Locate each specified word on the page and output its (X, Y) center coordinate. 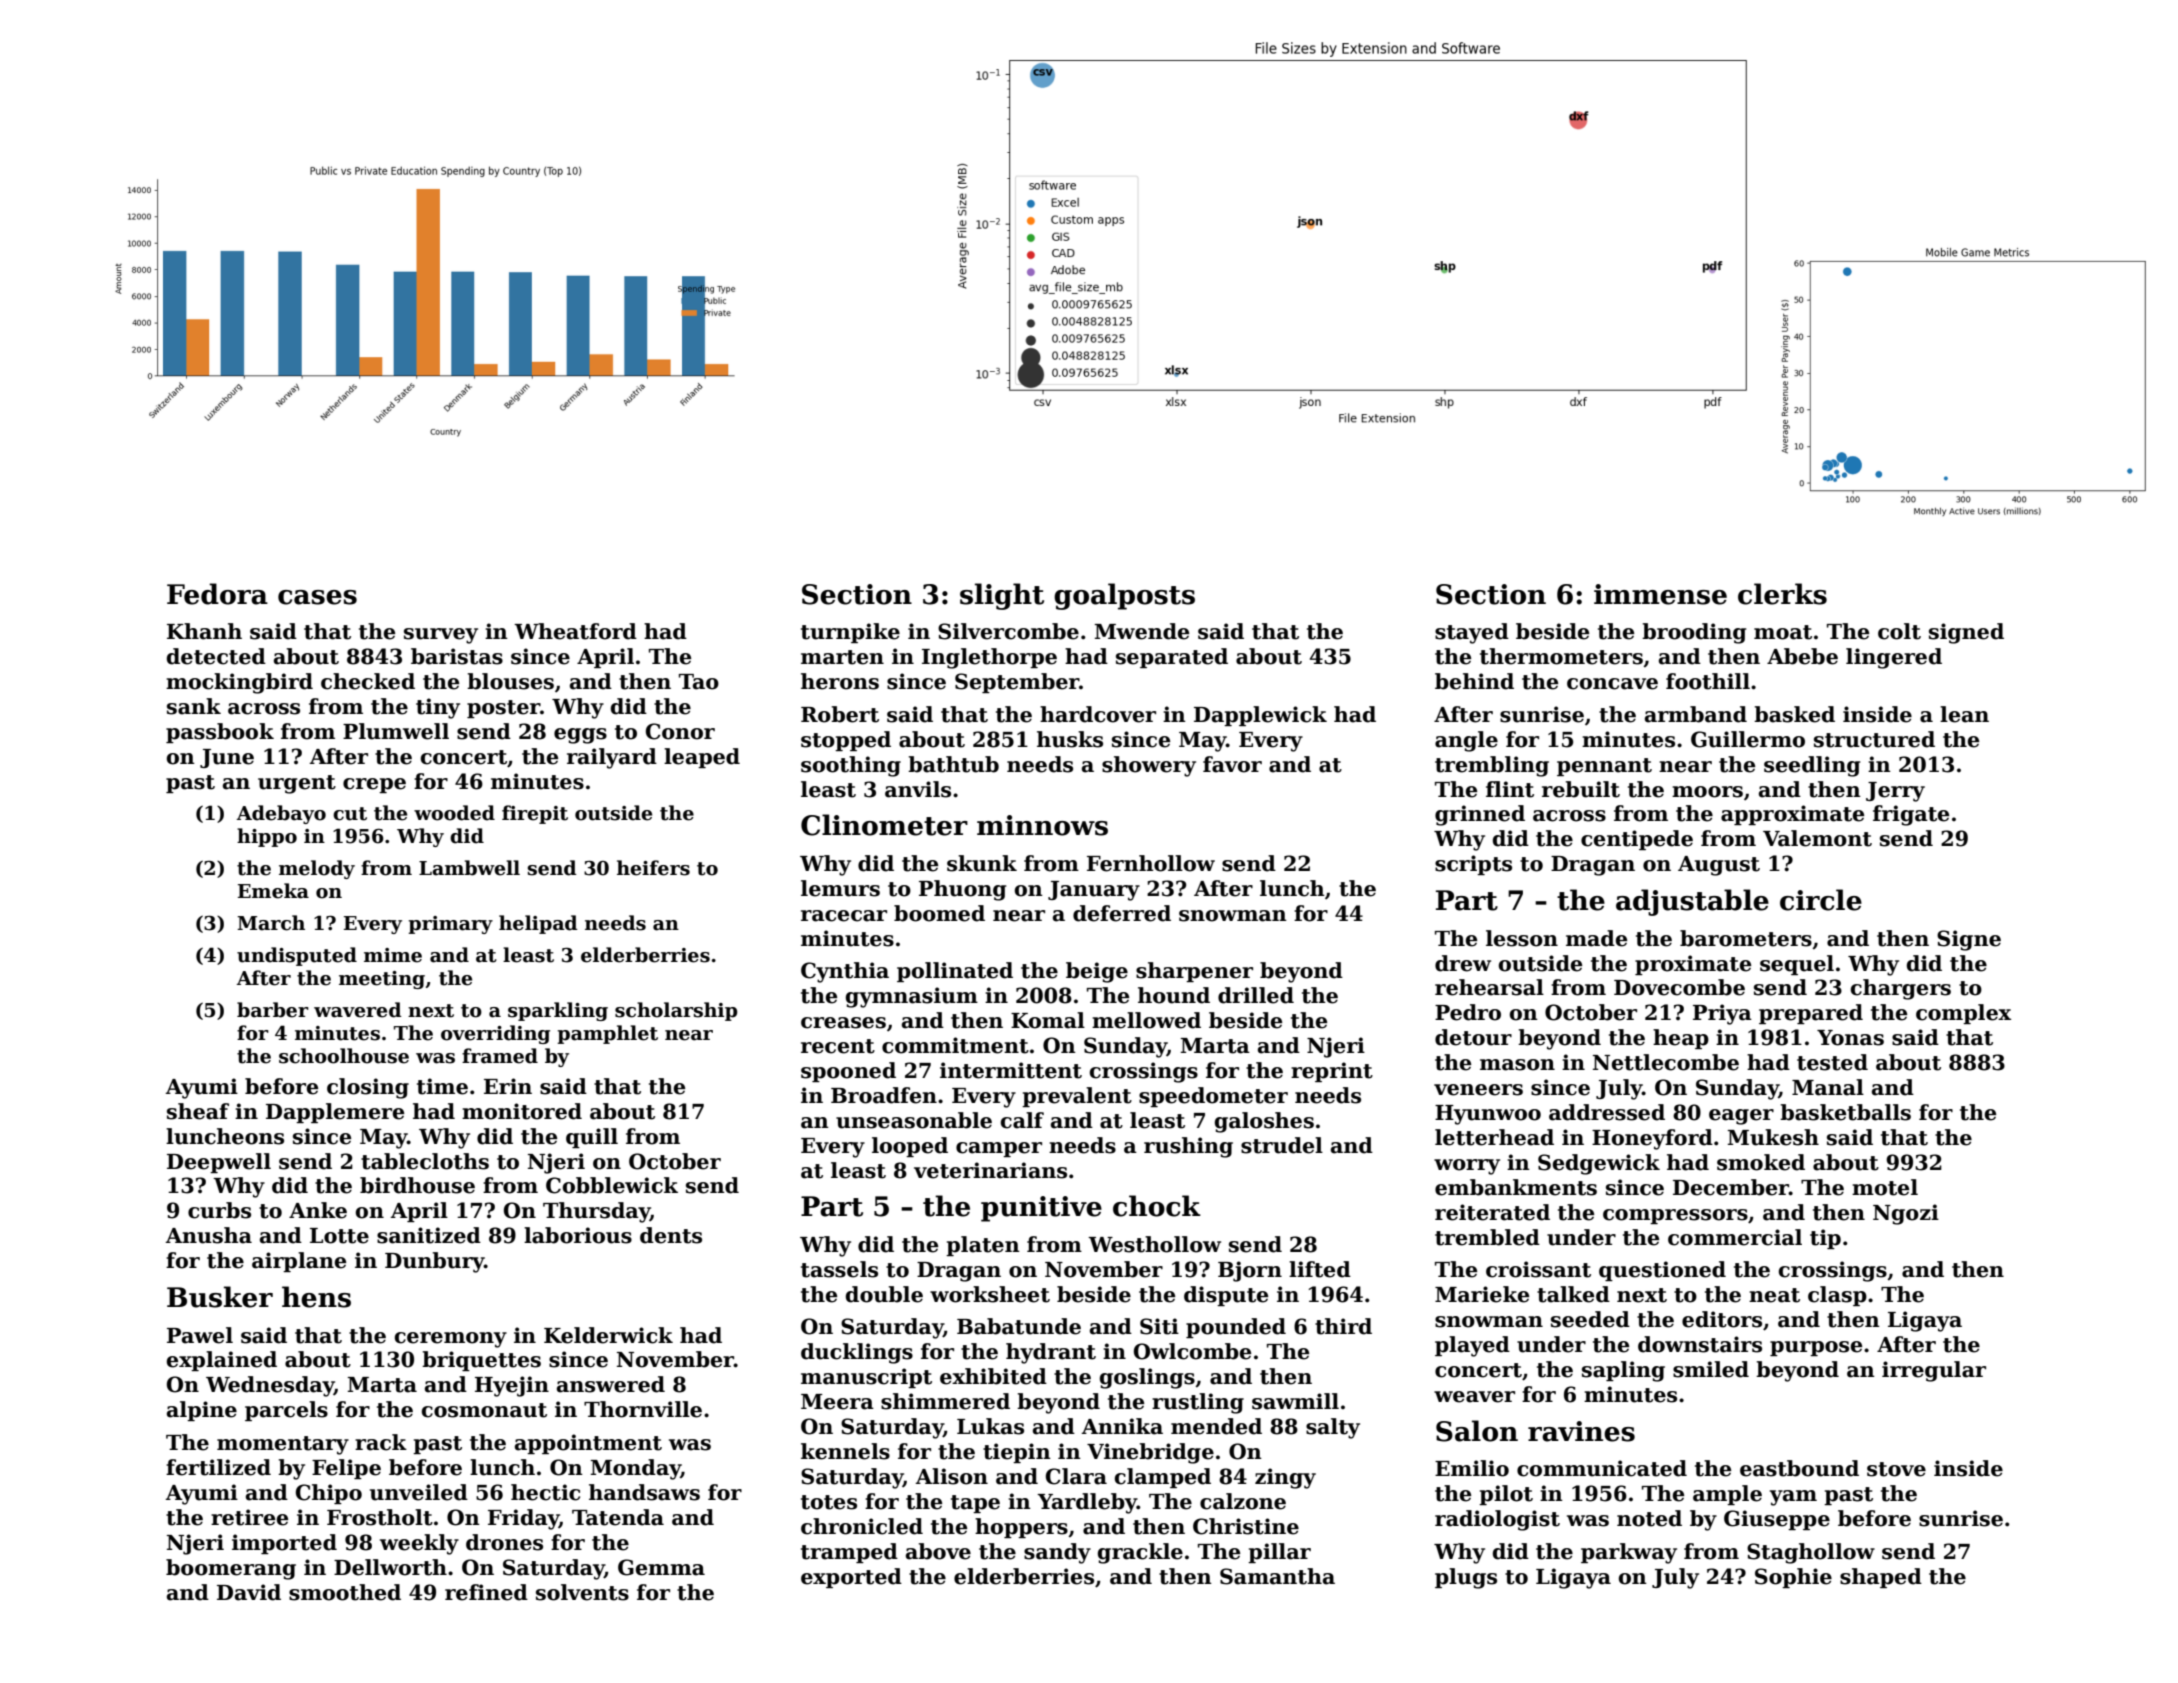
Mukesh (1773, 1137)
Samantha (1277, 1576)
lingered (1894, 658)
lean (1964, 714)
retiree (249, 1517)
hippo (267, 837)
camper (999, 1149)
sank (194, 706)
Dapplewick (1260, 716)
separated (1172, 658)
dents (671, 1235)
